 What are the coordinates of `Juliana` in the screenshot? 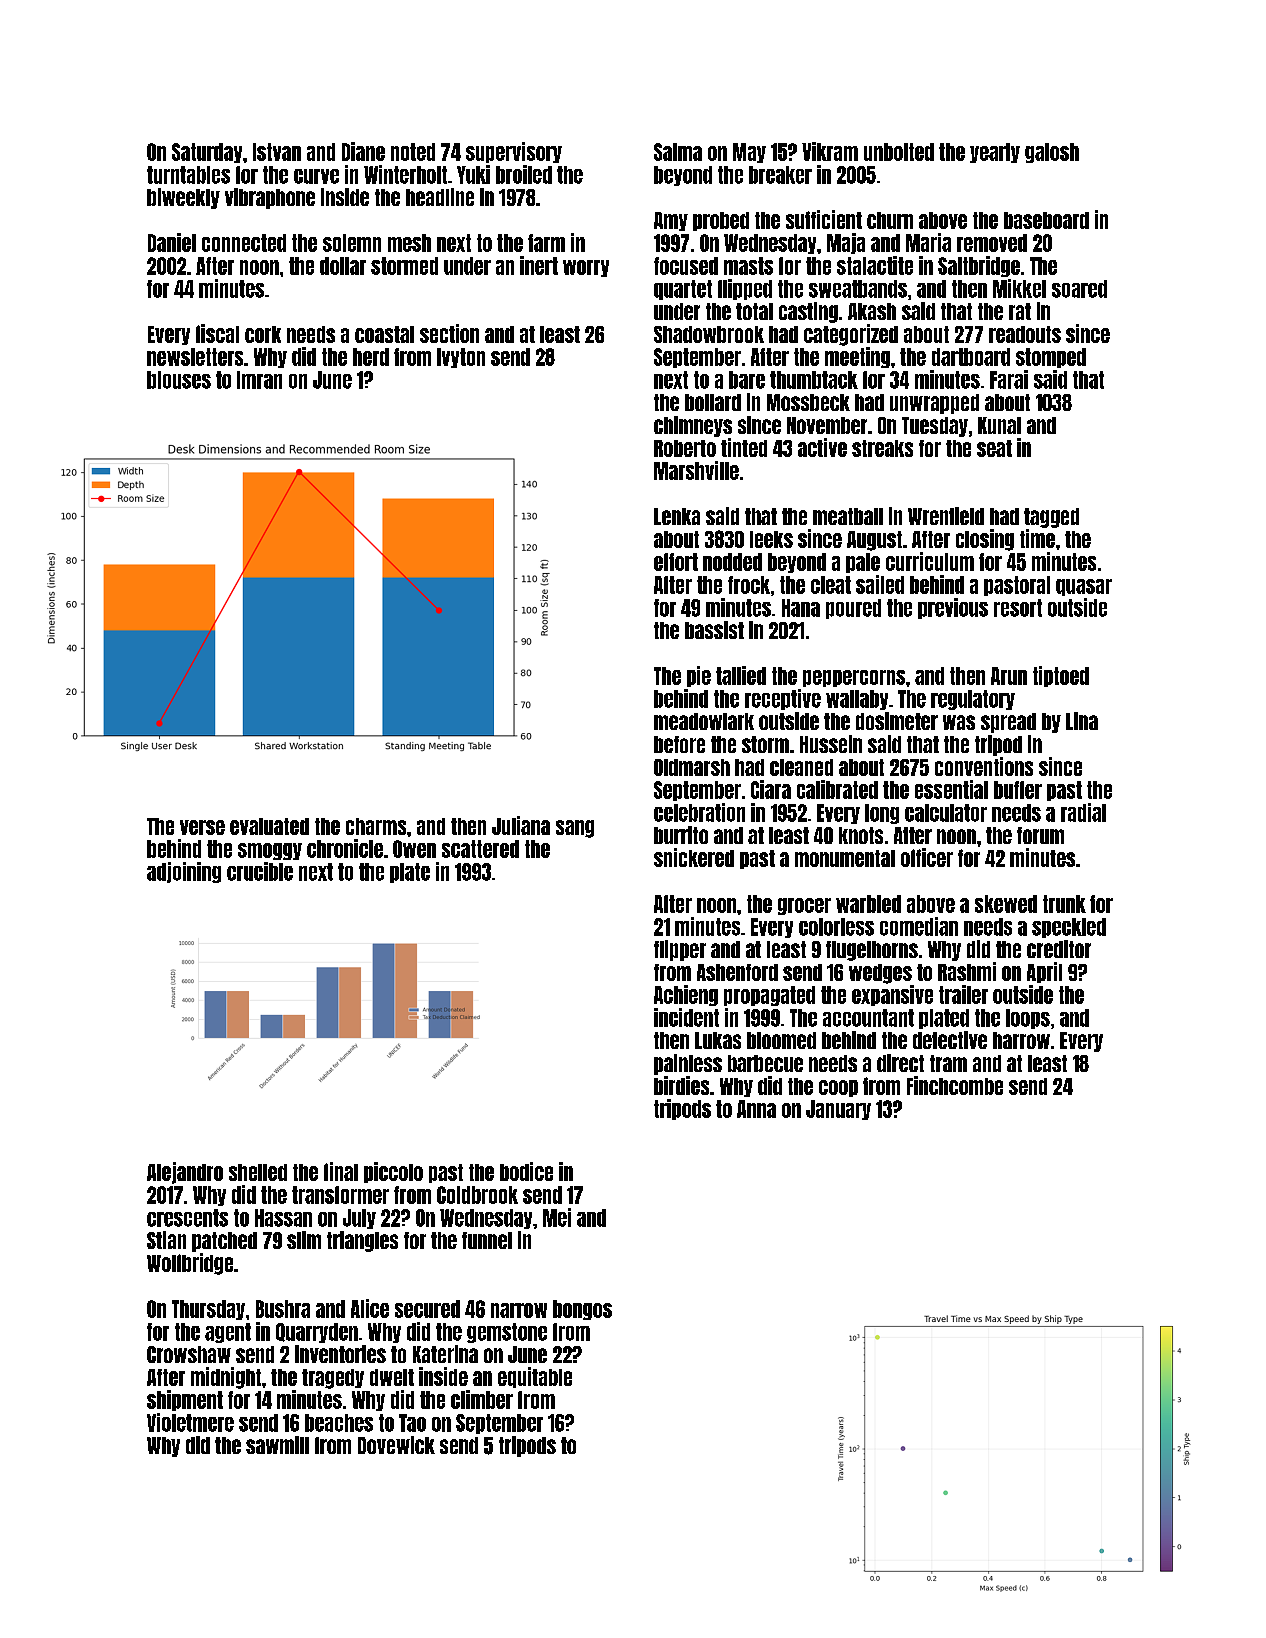 It's located at (521, 825).
